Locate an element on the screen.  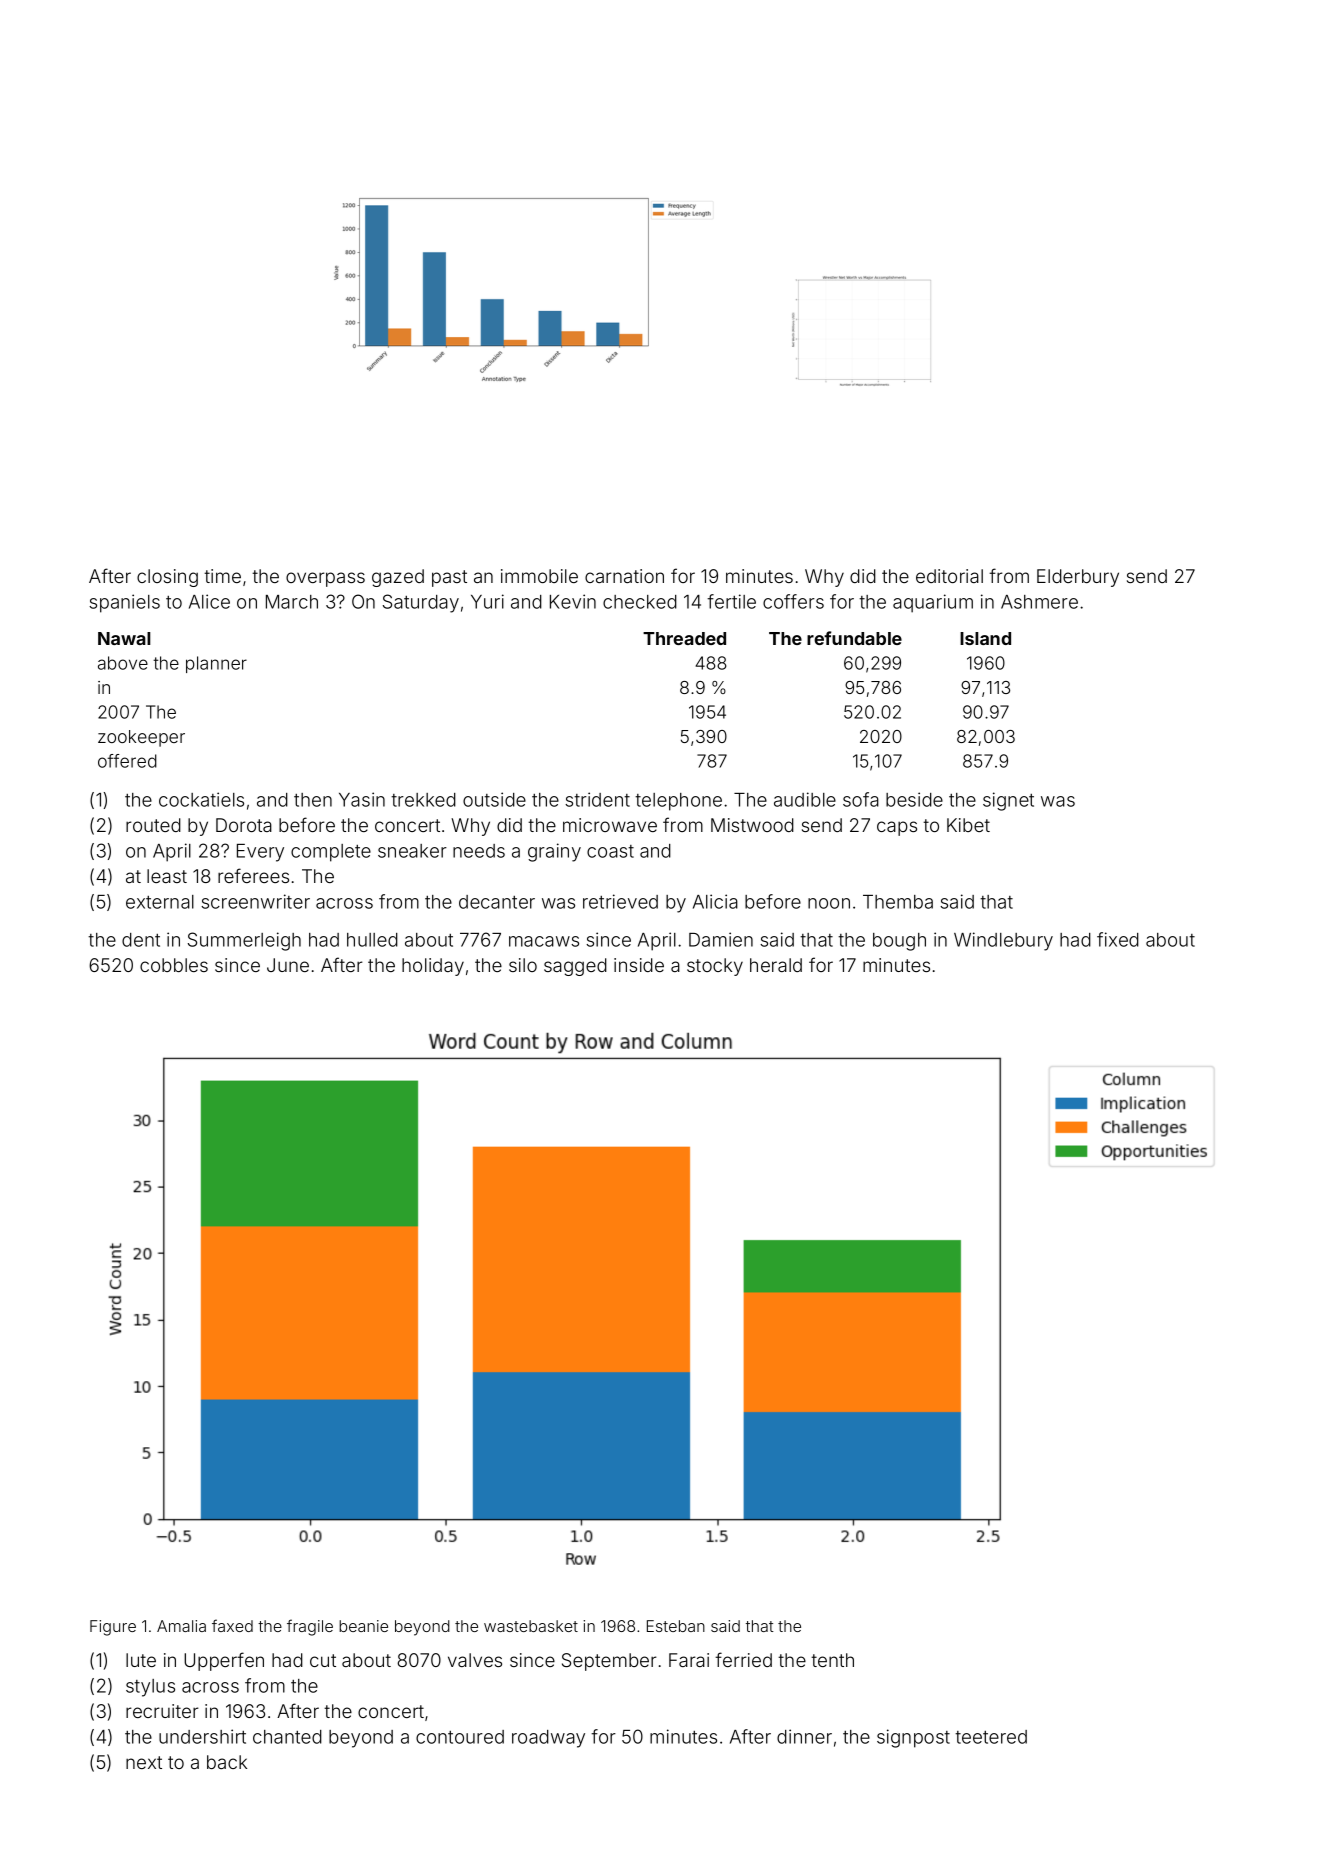
Island is located at coordinates (985, 638).
